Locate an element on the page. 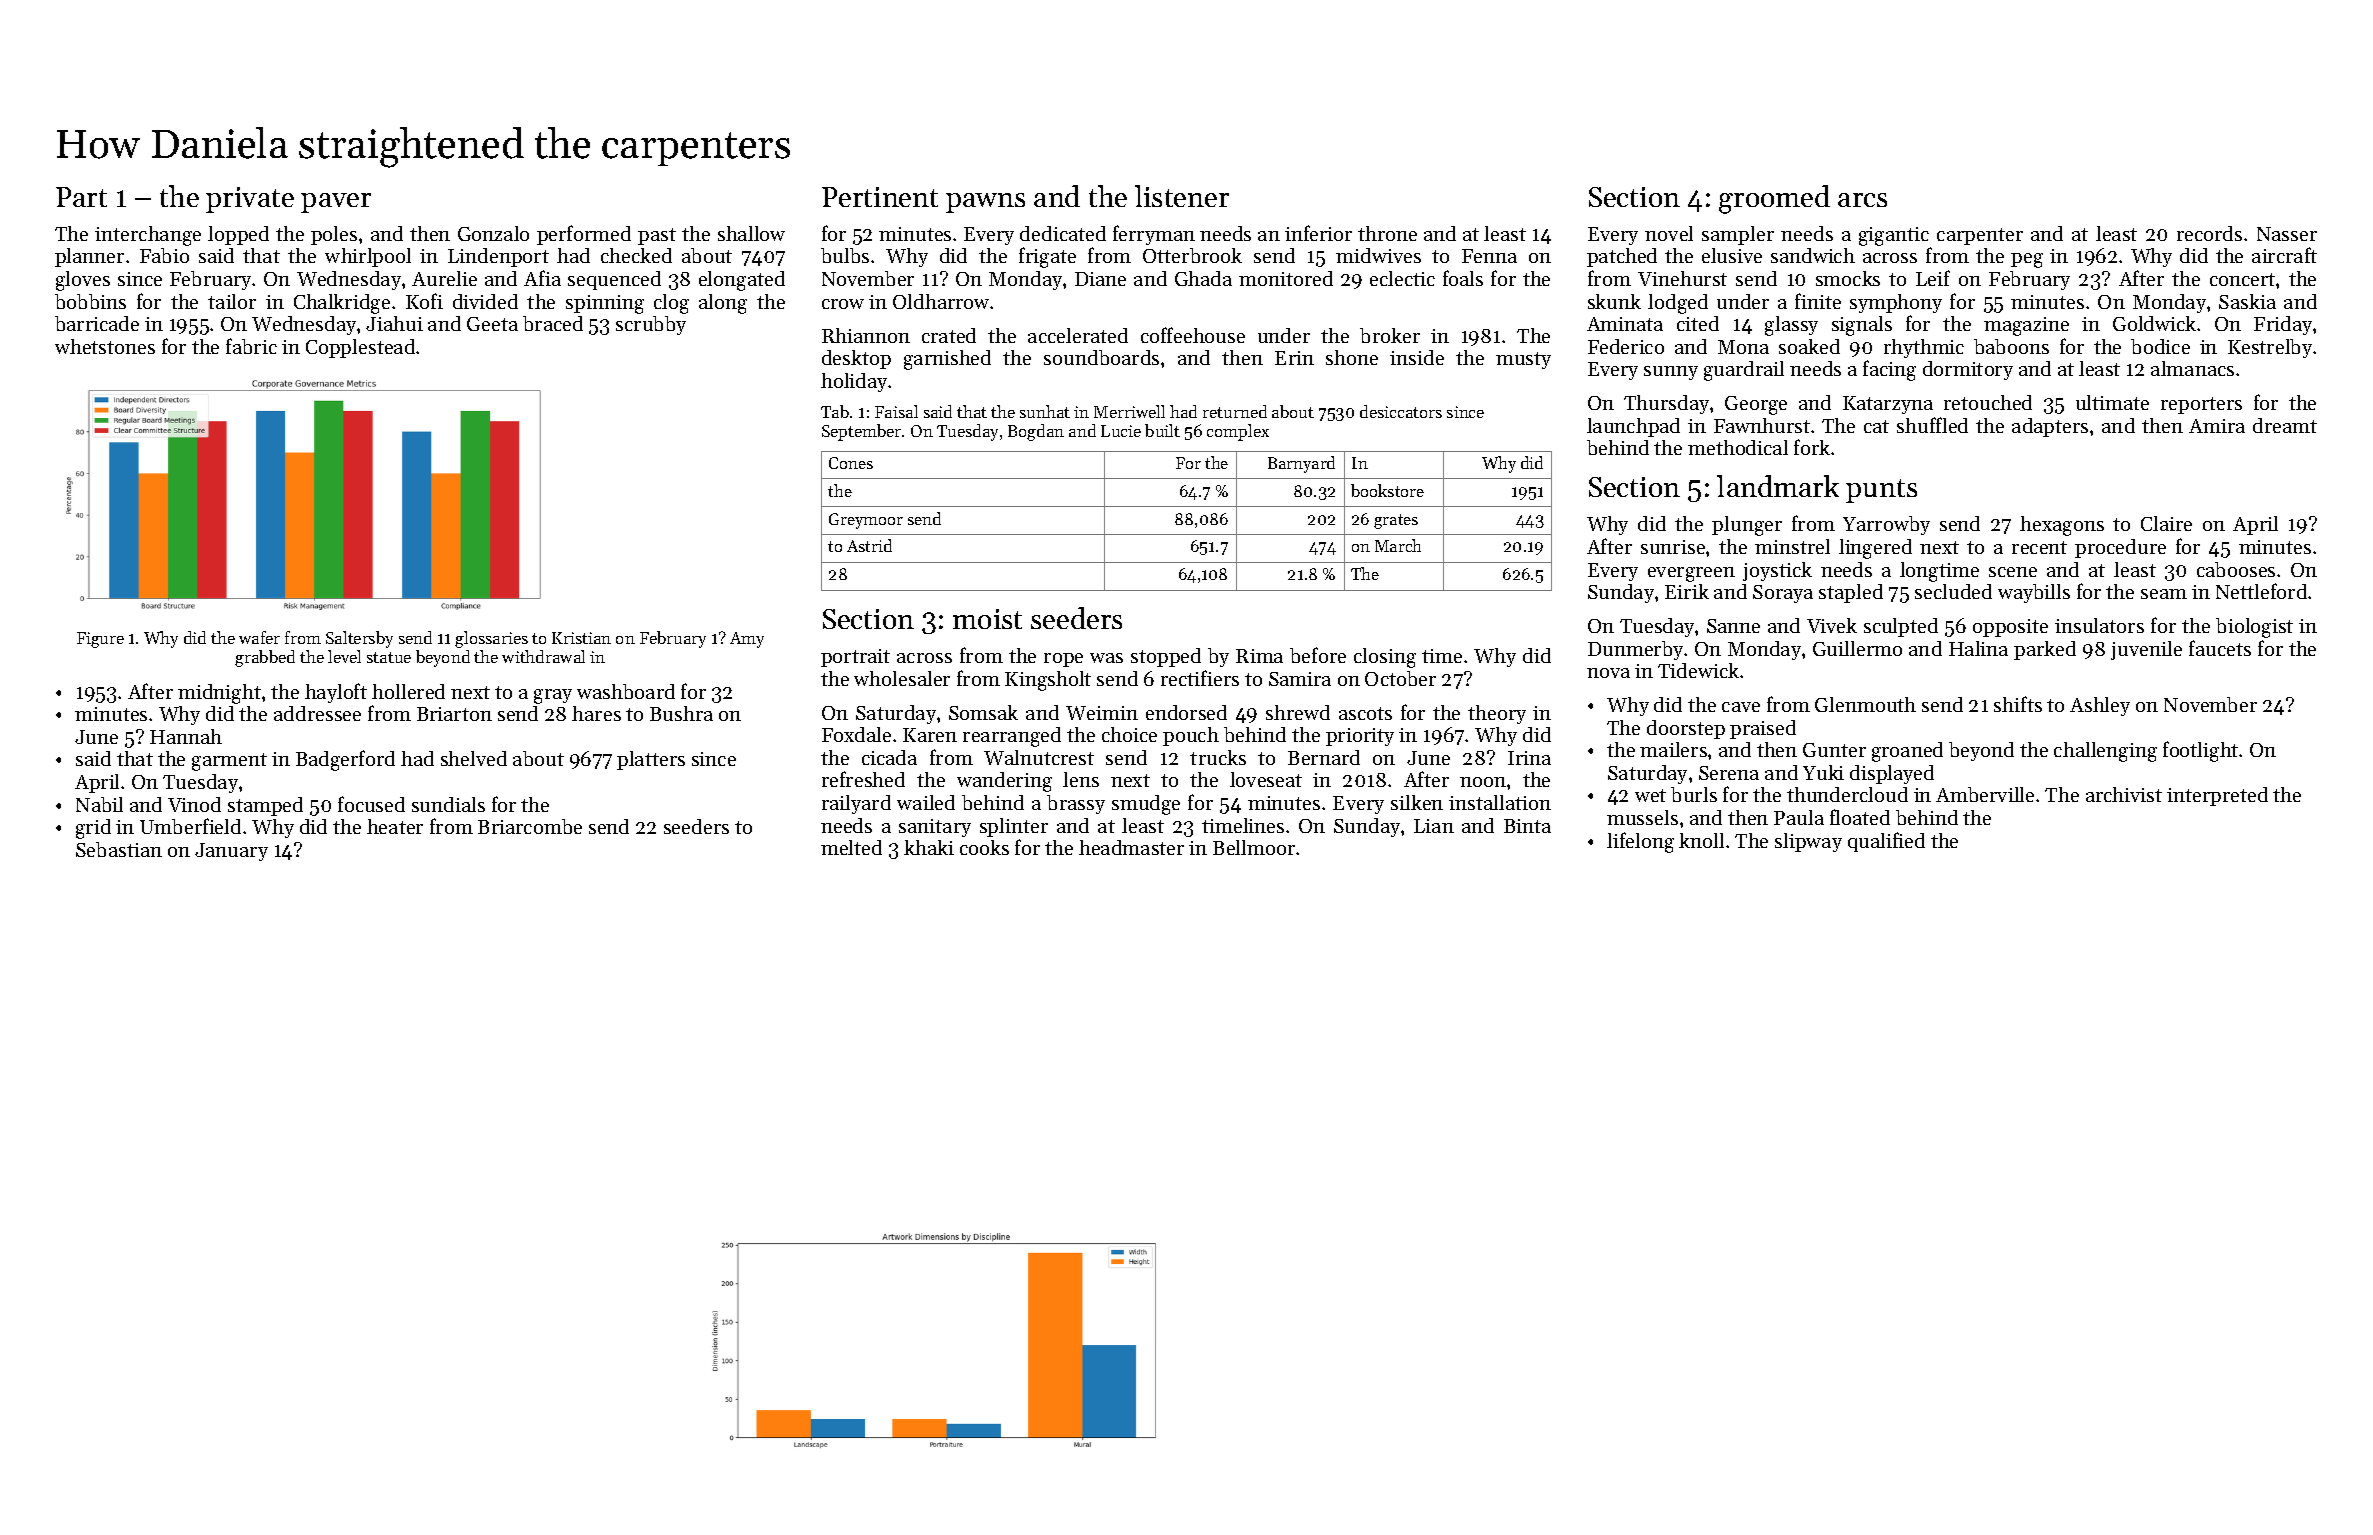 The image size is (2373, 1535). Bellmoor is located at coordinates (1254, 847).
